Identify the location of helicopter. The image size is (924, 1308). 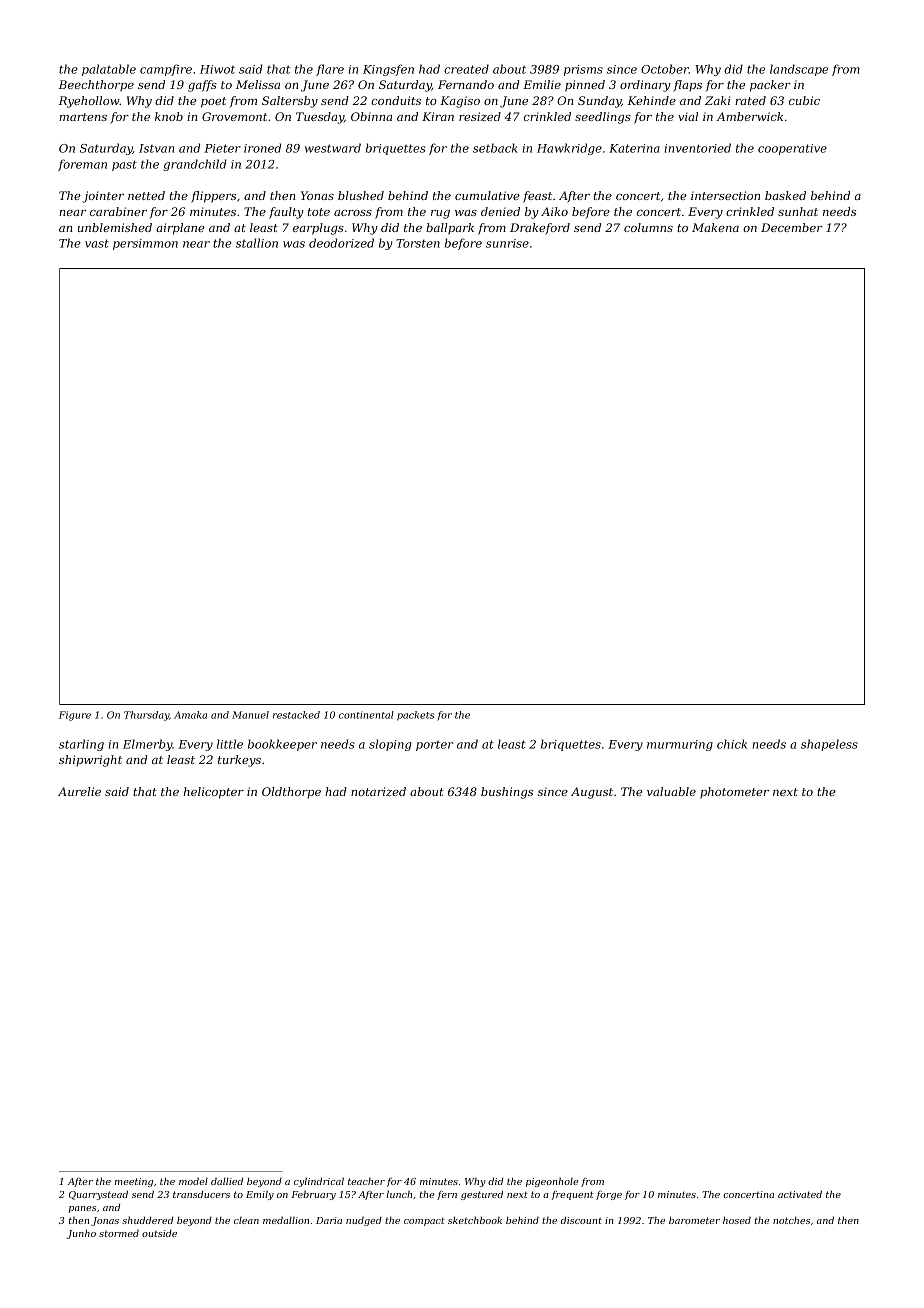
(214, 793).
